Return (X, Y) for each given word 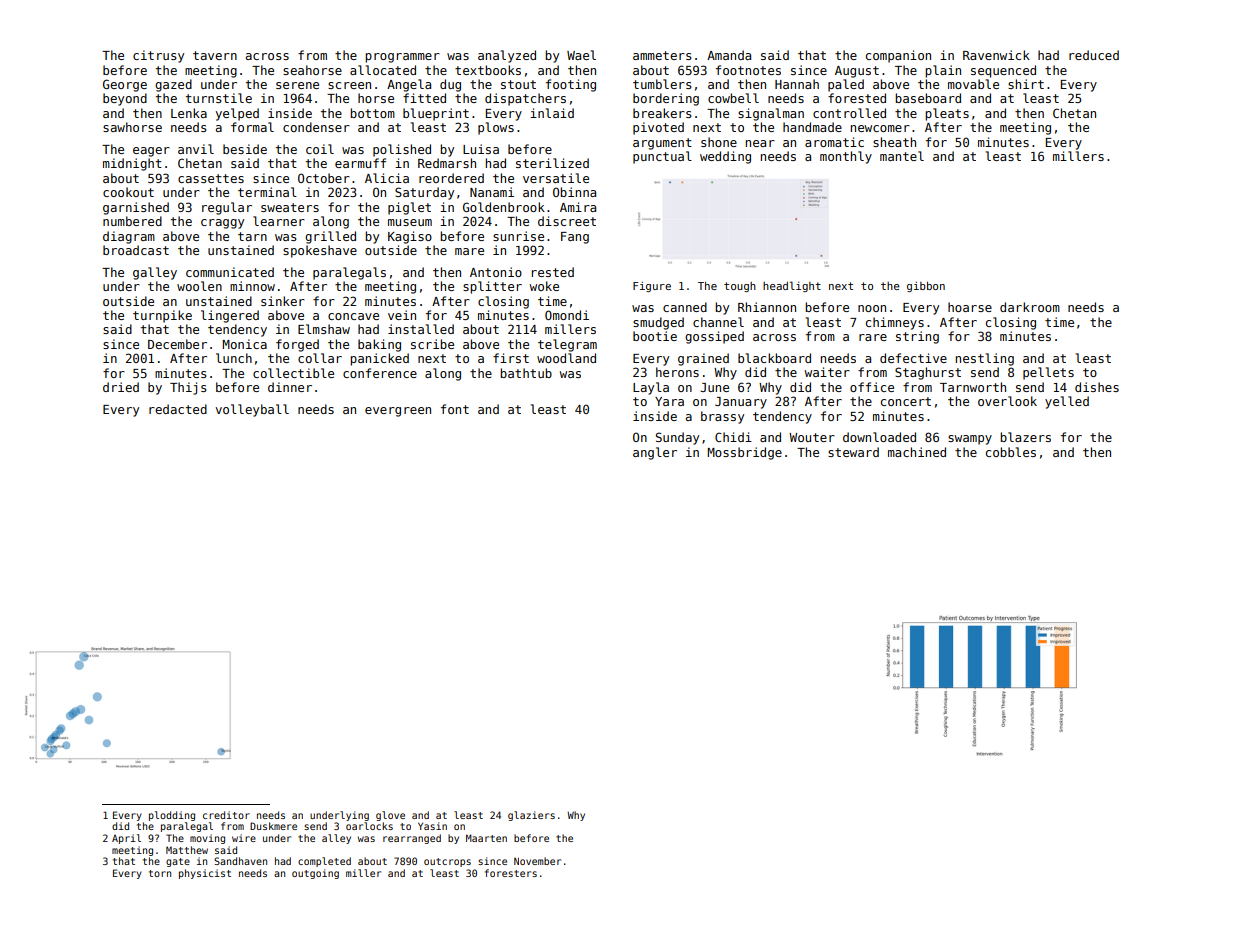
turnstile (219, 98)
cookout (128, 192)
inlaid (552, 113)
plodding (172, 816)
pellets (1048, 373)
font (455, 409)
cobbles (1011, 452)
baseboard (928, 98)
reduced (1094, 55)
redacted (178, 409)
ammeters (662, 55)
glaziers (531, 816)
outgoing (315, 874)
